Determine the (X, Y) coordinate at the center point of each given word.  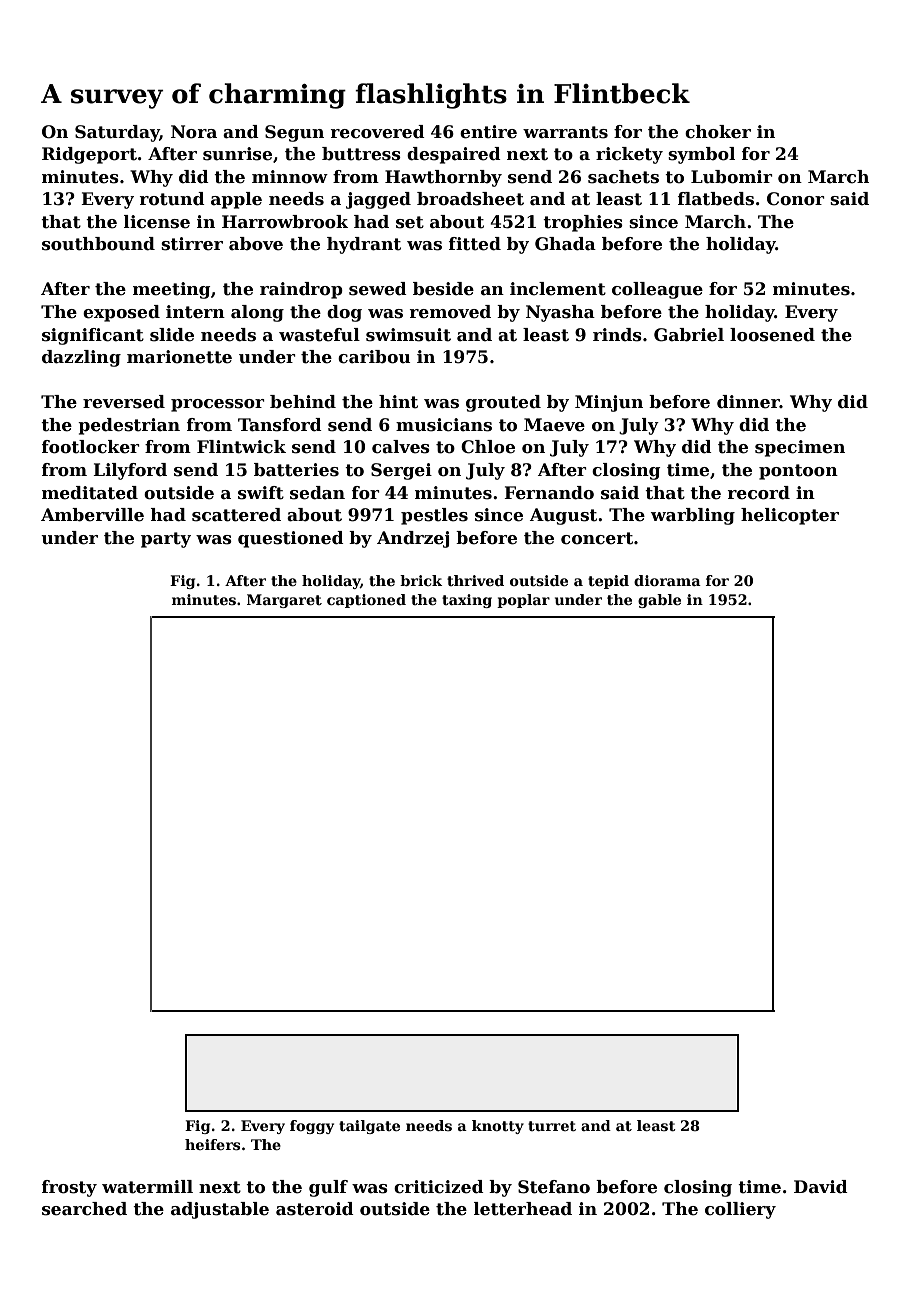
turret (552, 1126)
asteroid (315, 1209)
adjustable (220, 1210)
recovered (378, 132)
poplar (523, 601)
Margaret (284, 601)
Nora (194, 132)
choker (718, 132)
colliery (740, 1210)
